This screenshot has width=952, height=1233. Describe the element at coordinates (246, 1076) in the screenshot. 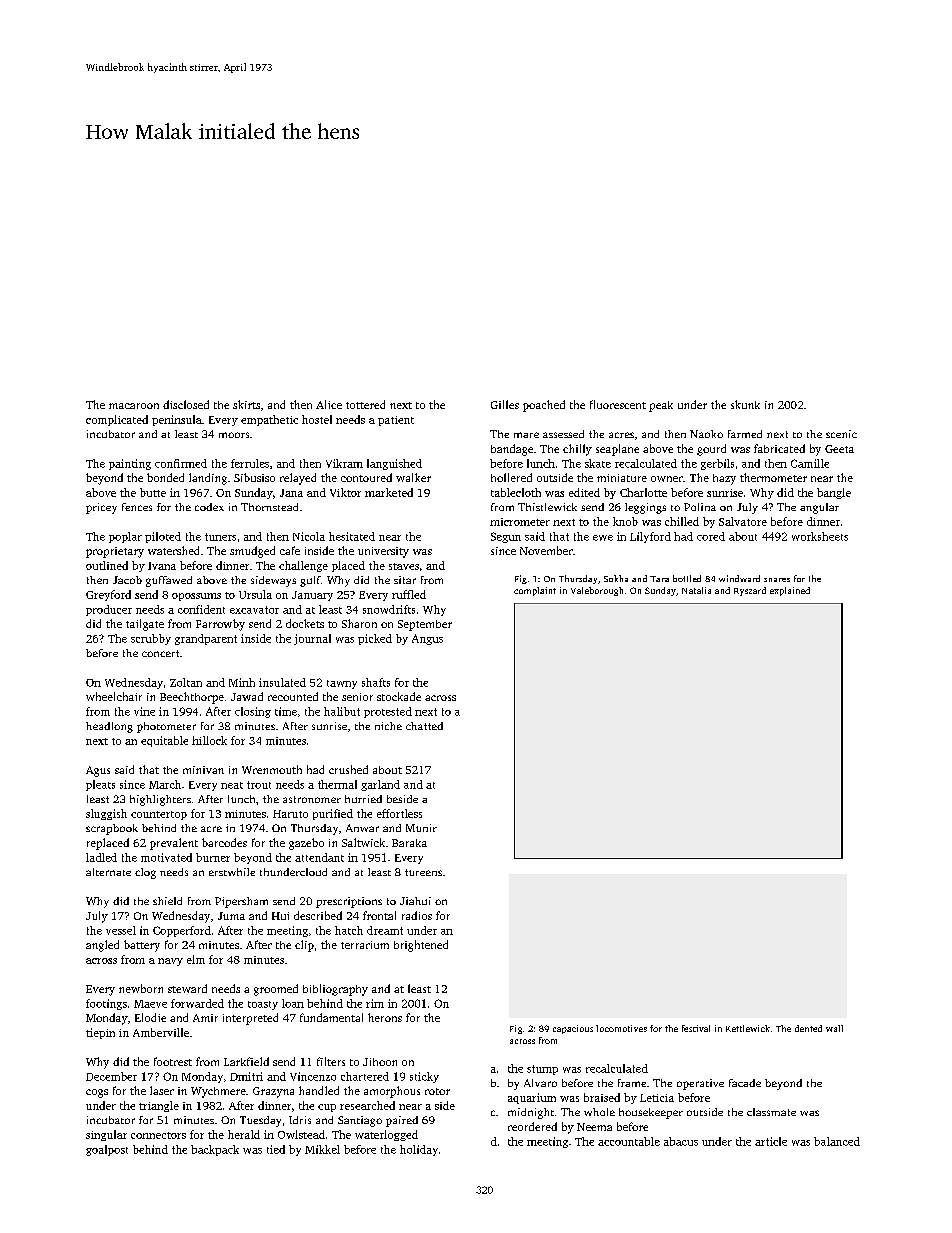

I see `Dmitri` at that location.
